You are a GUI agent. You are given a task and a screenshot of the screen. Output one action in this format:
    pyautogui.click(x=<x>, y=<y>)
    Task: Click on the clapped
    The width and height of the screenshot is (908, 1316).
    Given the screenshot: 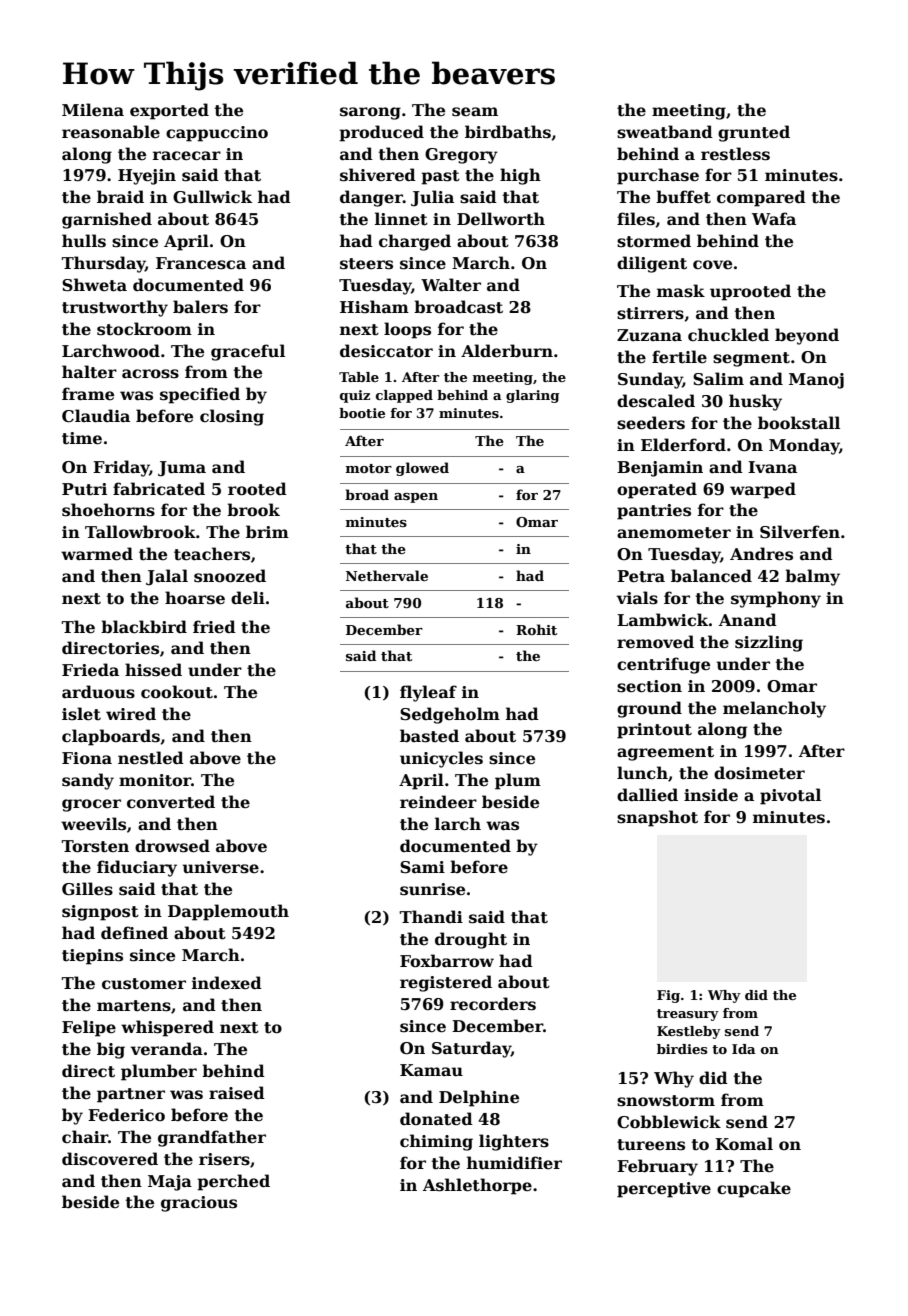 What is the action you would take?
    pyautogui.click(x=404, y=396)
